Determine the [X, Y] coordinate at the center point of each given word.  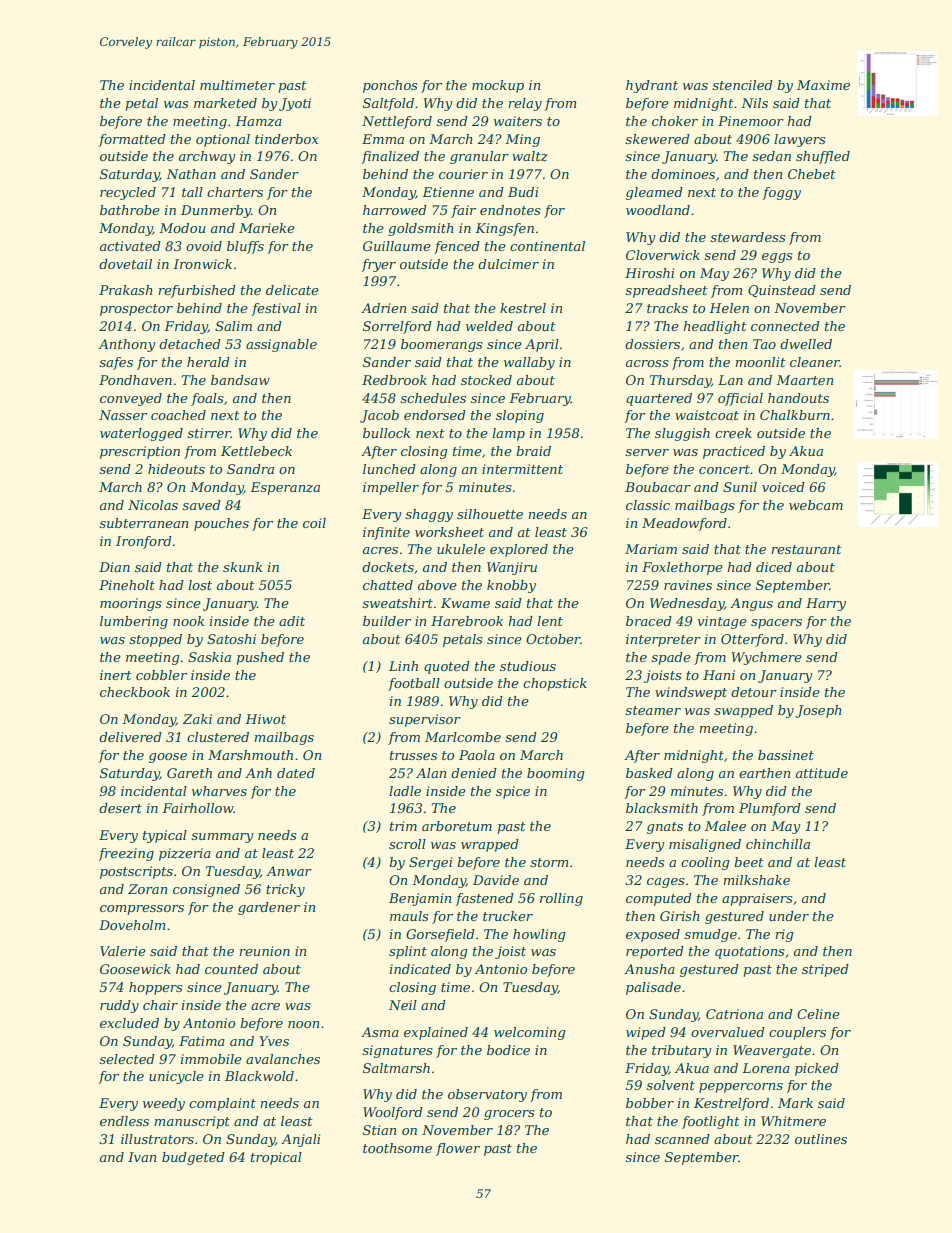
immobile [211, 1059]
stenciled [742, 85]
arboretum [457, 826]
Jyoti [295, 104]
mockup [498, 86]
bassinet [786, 755]
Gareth [189, 773]
